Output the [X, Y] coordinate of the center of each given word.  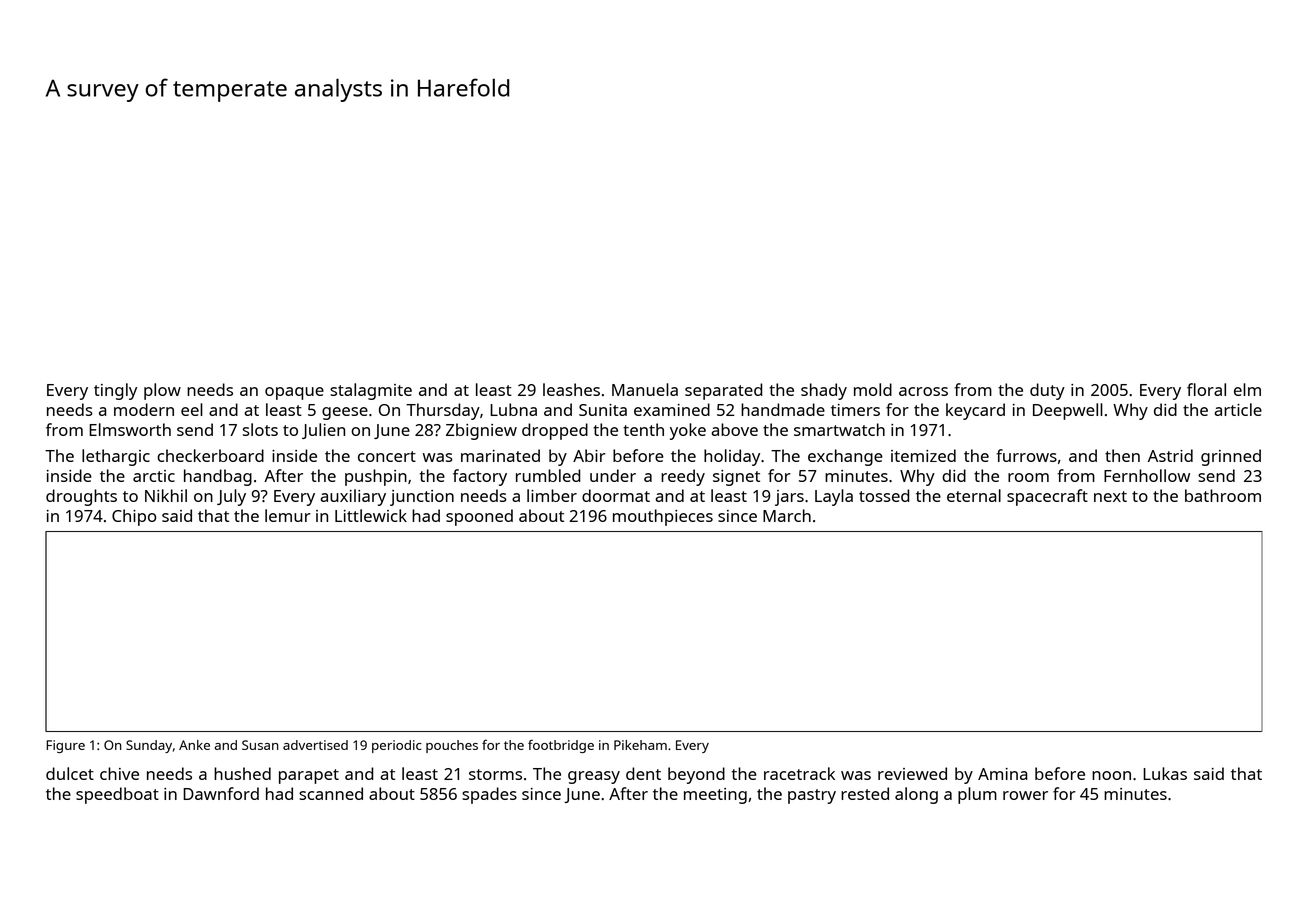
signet [736, 478]
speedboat [117, 795]
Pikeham [640, 745]
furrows [1026, 455]
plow [162, 391]
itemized [923, 455]
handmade [783, 409]
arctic [154, 476]
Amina [1002, 774]
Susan [260, 745]
